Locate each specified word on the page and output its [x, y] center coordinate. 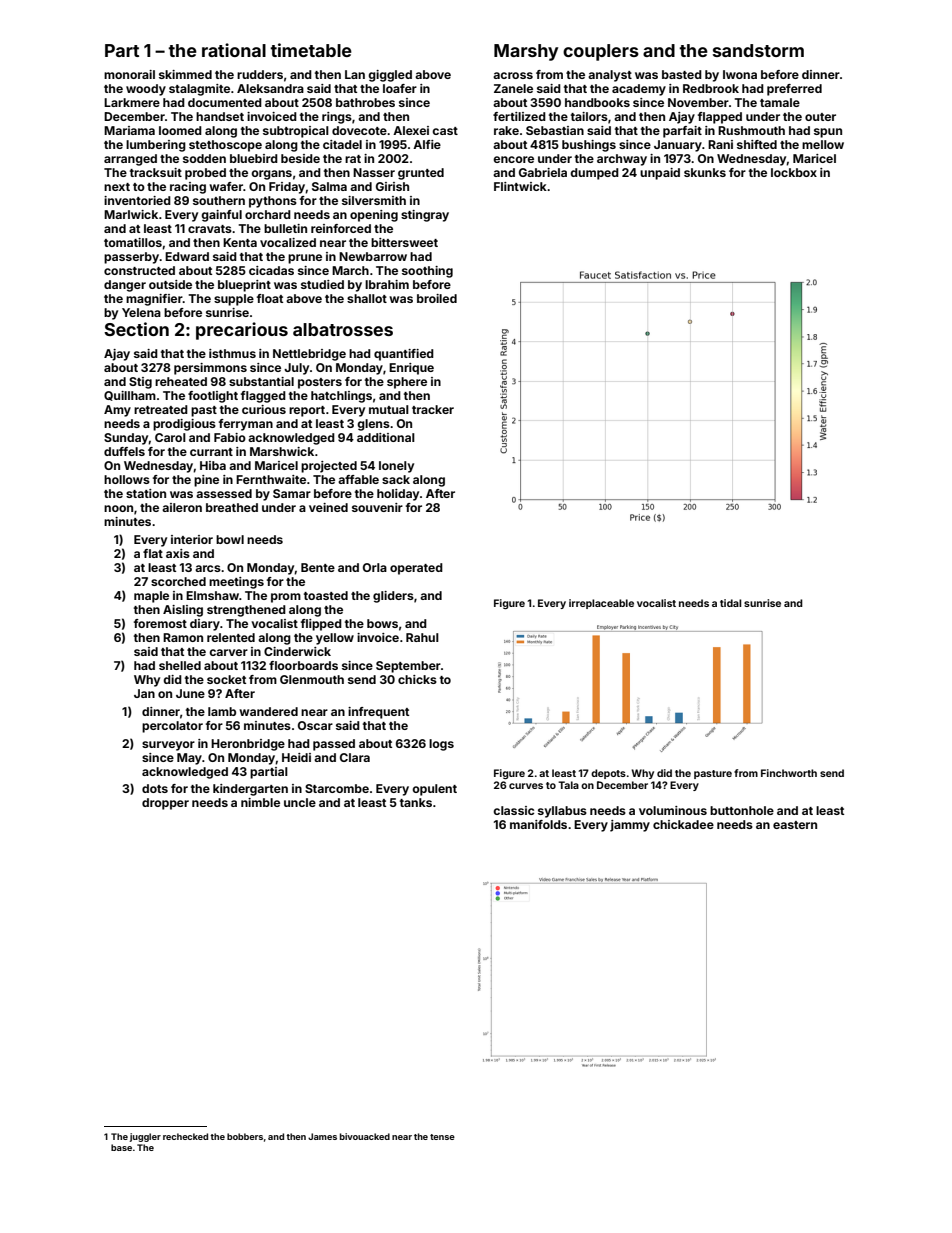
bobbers [245, 1136]
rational [234, 50]
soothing [427, 272]
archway [622, 160]
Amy [117, 411]
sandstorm [758, 50]
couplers [601, 52]
